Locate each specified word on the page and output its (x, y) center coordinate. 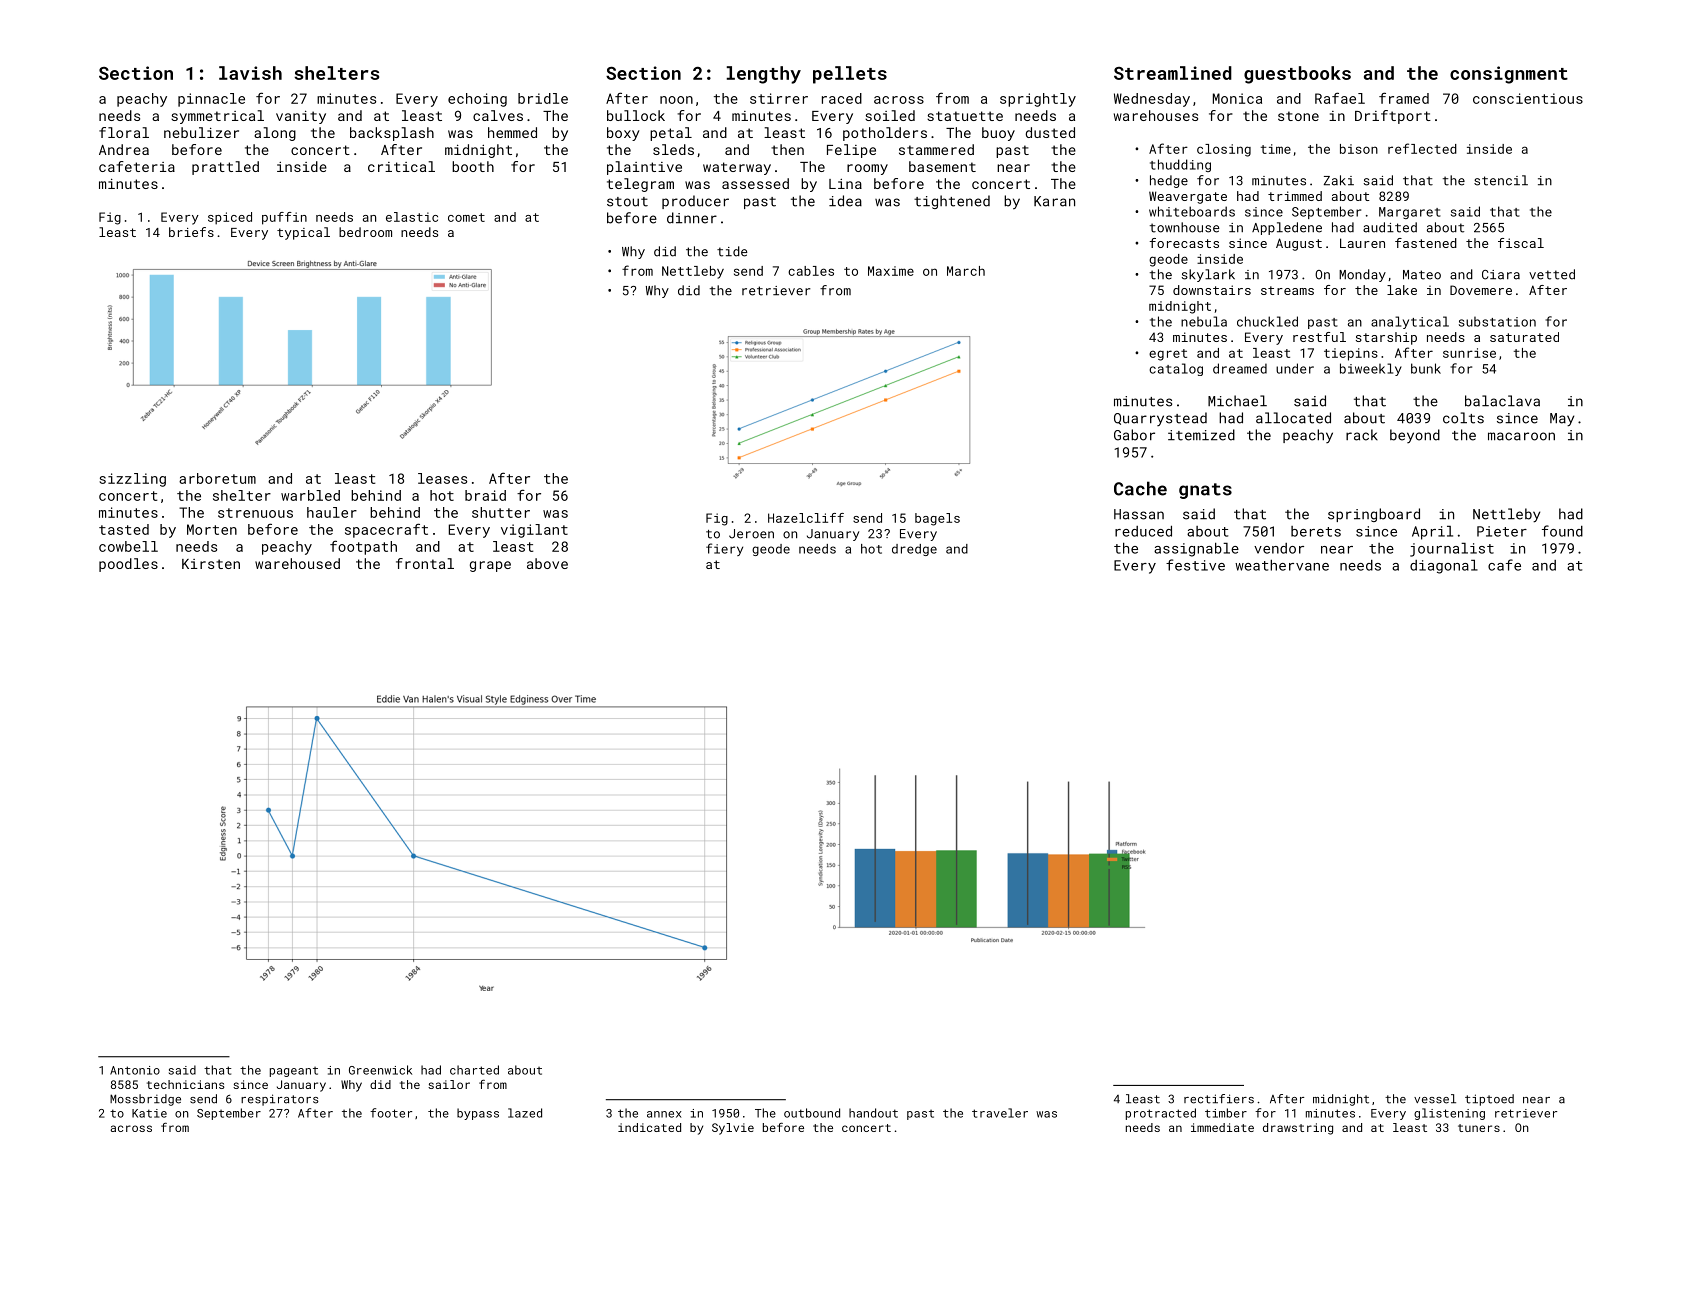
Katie (149, 1113)
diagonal (1444, 567)
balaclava (1502, 401)
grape (490, 566)
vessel (1435, 1099)
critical (401, 166)
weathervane (1282, 565)
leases (442, 478)
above (547, 563)
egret (1168, 355)
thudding (1180, 165)
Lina (845, 184)
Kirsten (211, 564)
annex (664, 1114)
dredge (914, 550)
